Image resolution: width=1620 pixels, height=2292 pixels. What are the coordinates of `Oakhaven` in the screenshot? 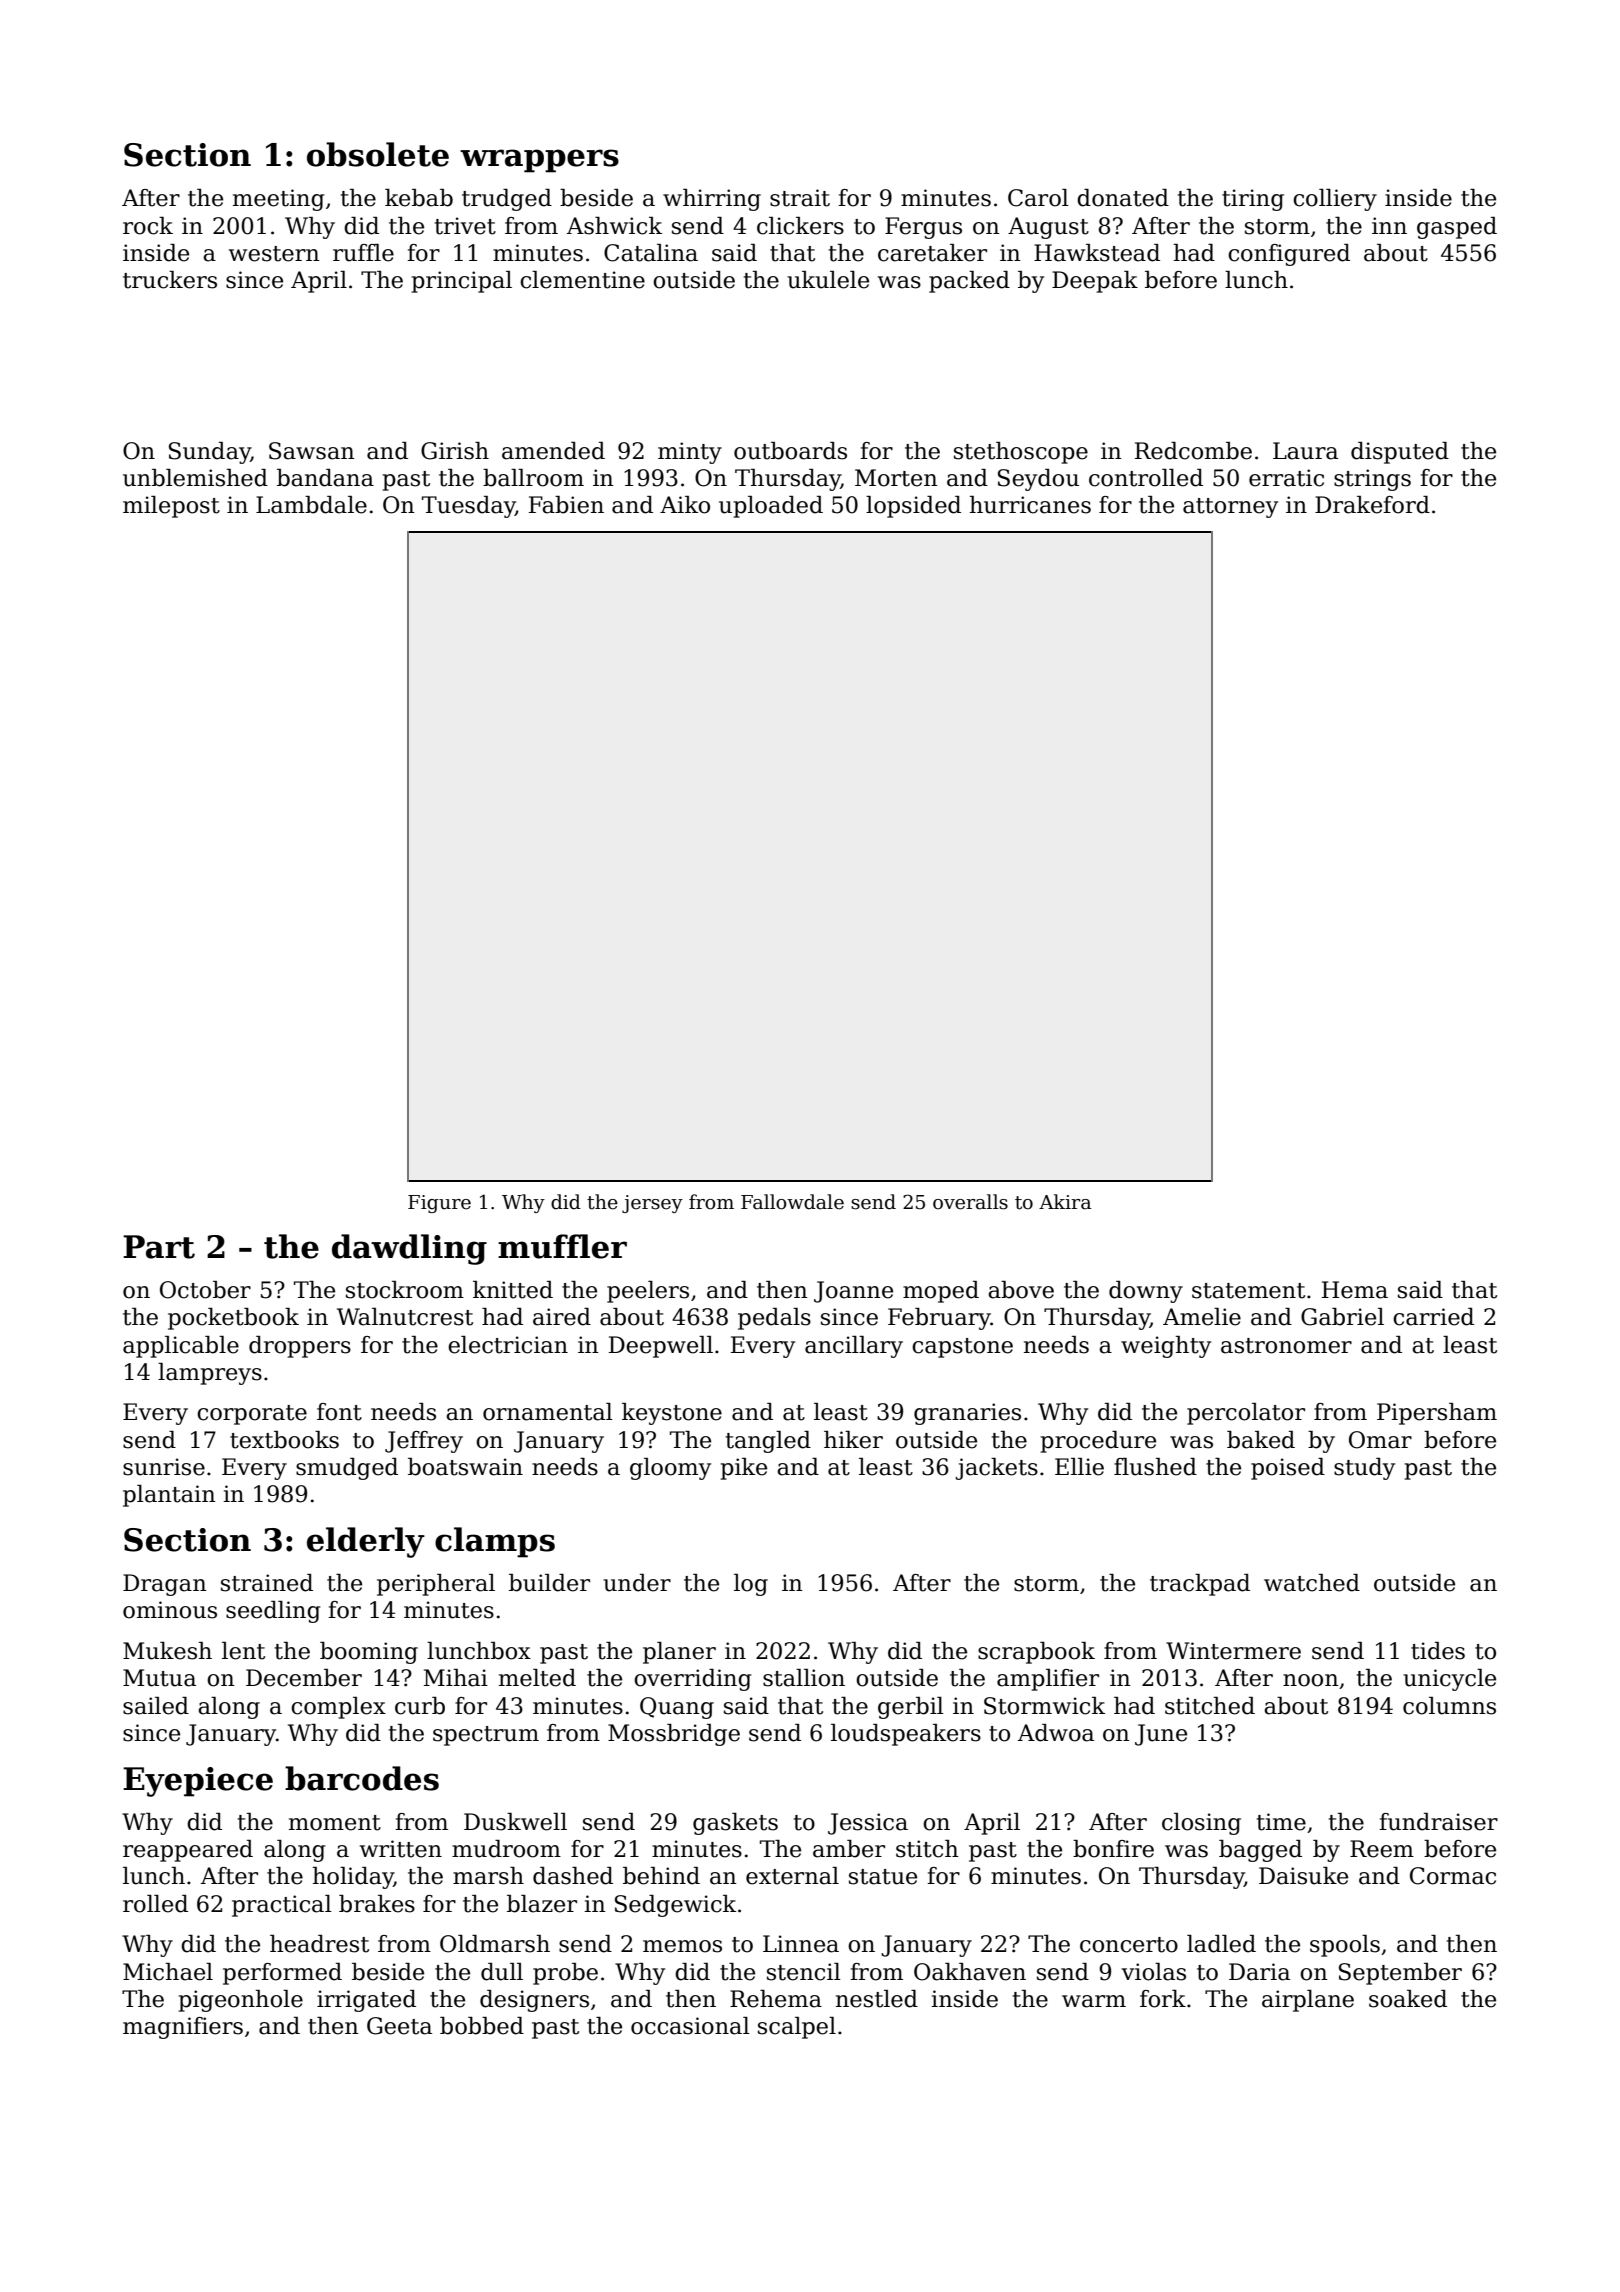 It's located at (970, 1972).
